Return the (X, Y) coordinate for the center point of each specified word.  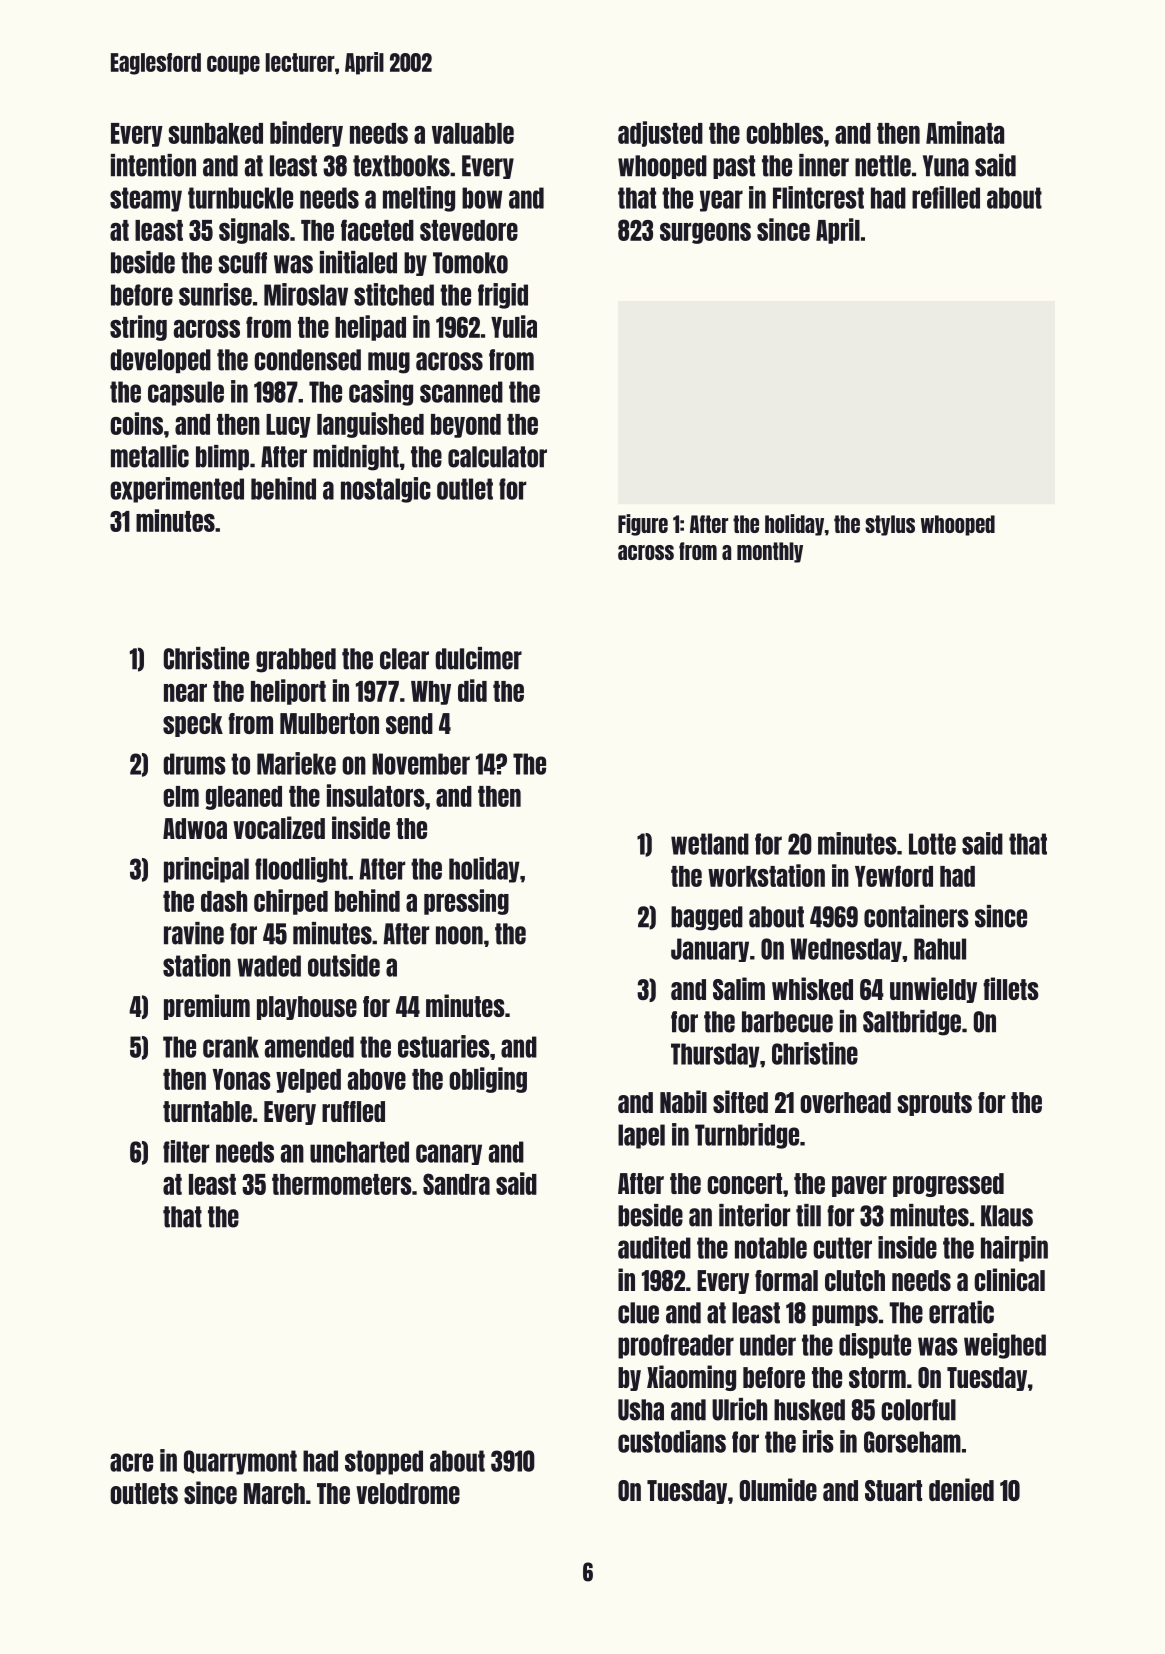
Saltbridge (912, 1023)
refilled (946, 197)
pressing (466, 902)
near (185, 693)
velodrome (408, 1493)
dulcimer (478, 658)
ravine (194, 933)
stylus (890, 525)
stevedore (469, 230)
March (274, 1493)
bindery (306, 134)
